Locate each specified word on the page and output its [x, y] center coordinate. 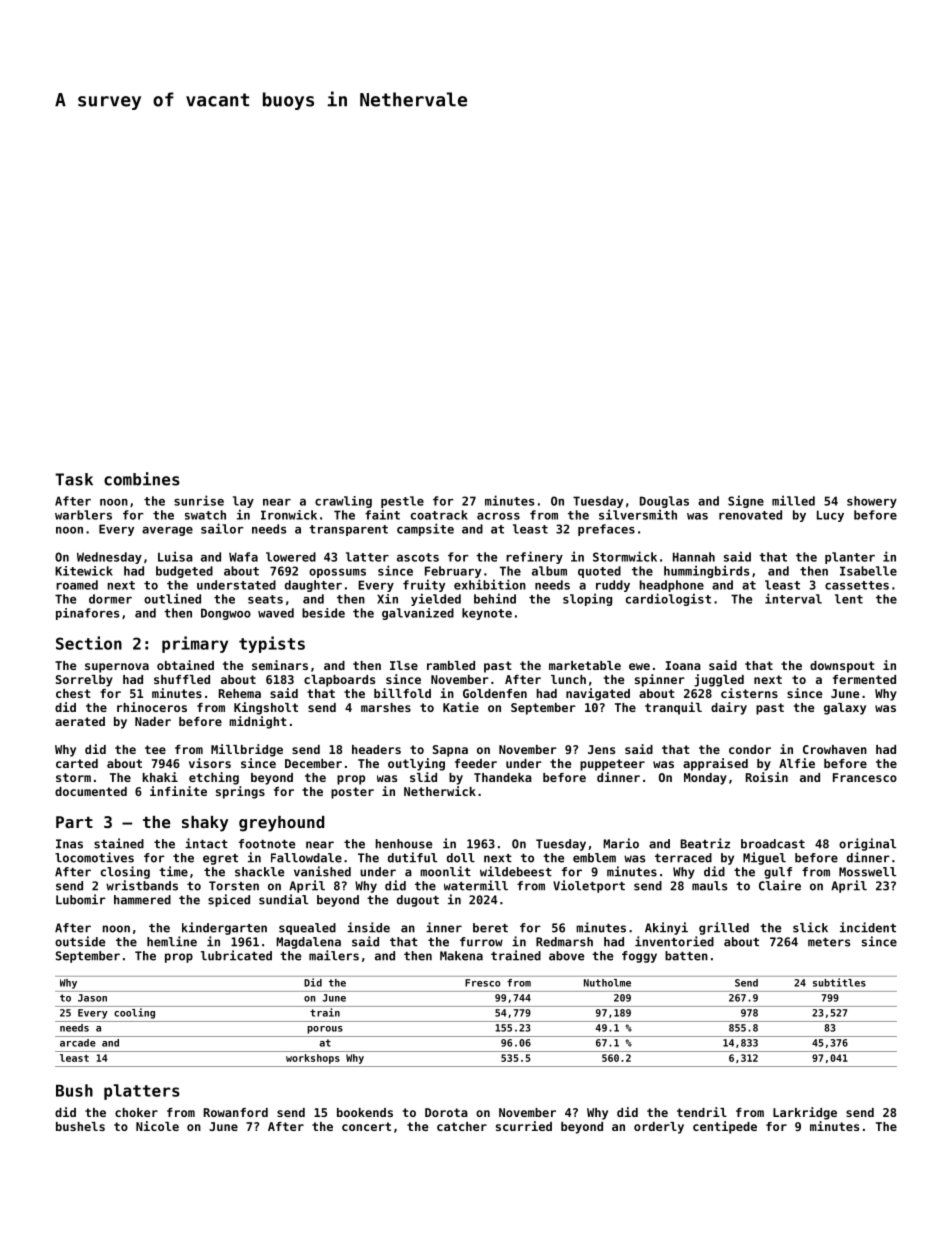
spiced [229, 900]
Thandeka [503, 777]
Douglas [664, 502]
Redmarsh [564, 942]
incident [868, 927]
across [498, 516]
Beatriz [705, 843]
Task [74, 479]
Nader [153, 721]
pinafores [87, 614]
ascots [418, 557]
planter [850, 558]
